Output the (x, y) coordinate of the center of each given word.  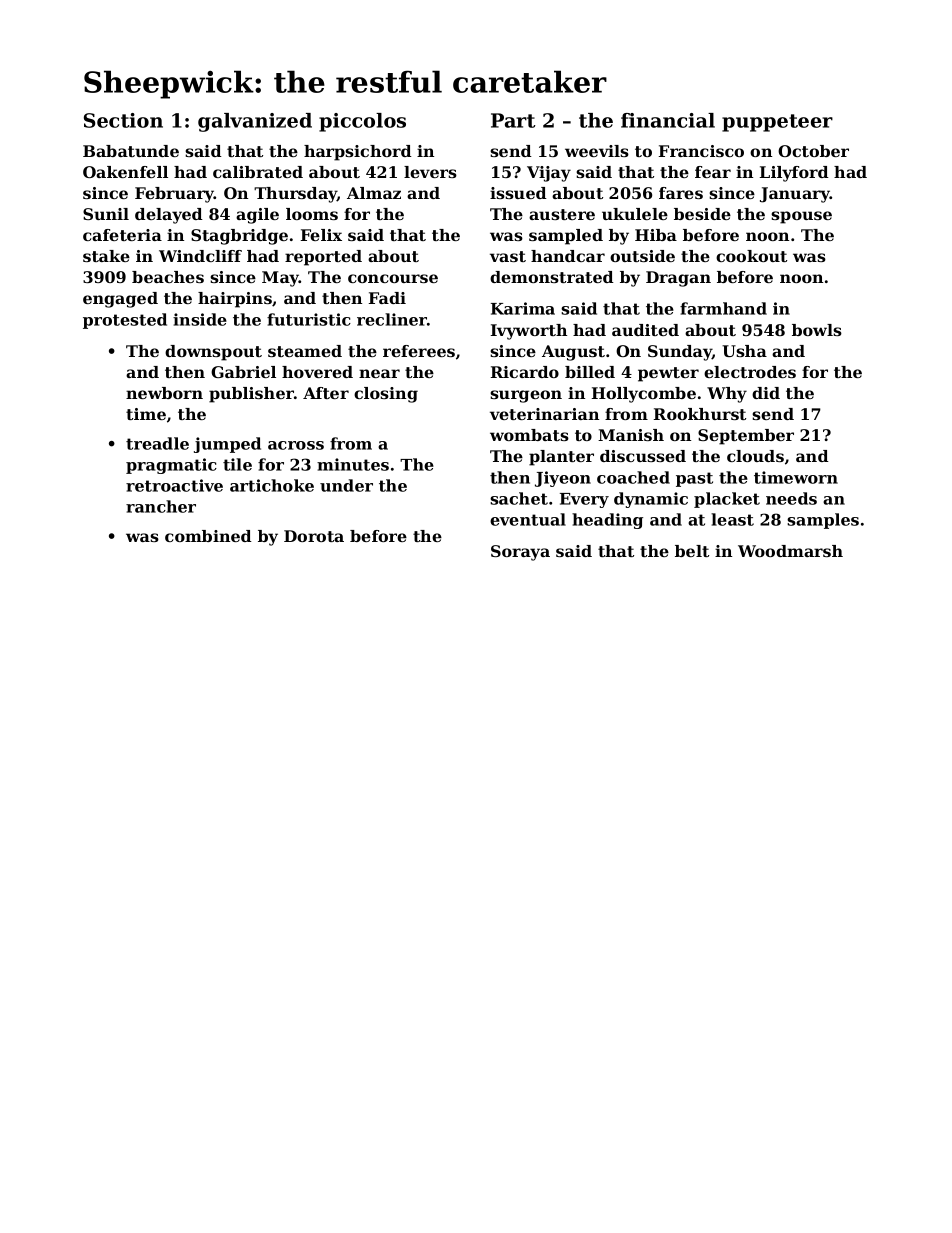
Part (513, 120)
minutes (353, 464)
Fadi (387, 298)
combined (208, 536)
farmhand (723, 308)
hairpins (235, 300)
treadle (157, 443)
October (813, 151)
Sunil (106, 214)
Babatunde (131, 151)
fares (681, 193)
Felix (321, 235)
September (746, 437)
